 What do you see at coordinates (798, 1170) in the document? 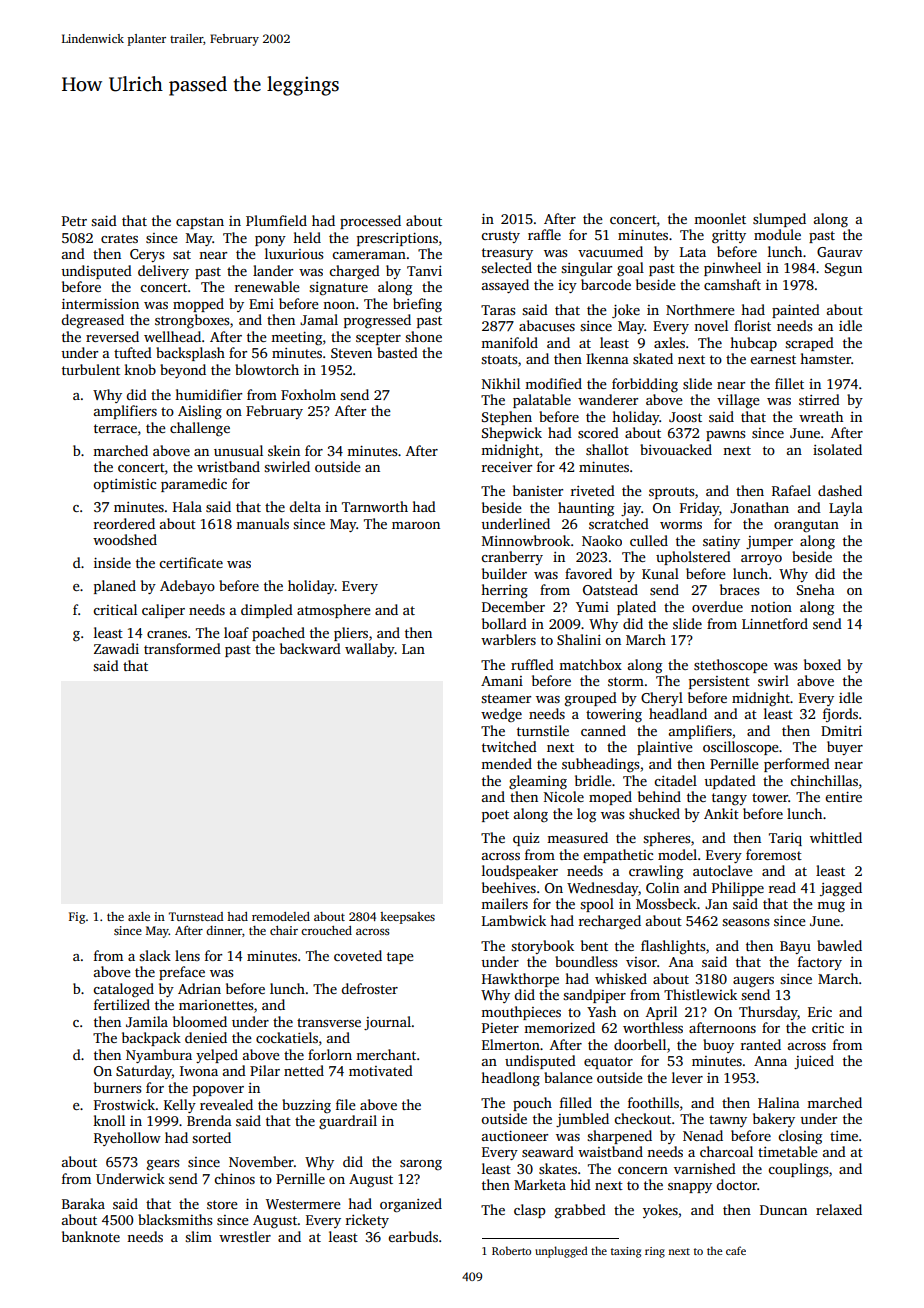
I see `couplings` at bounding box center [798, 1170].
